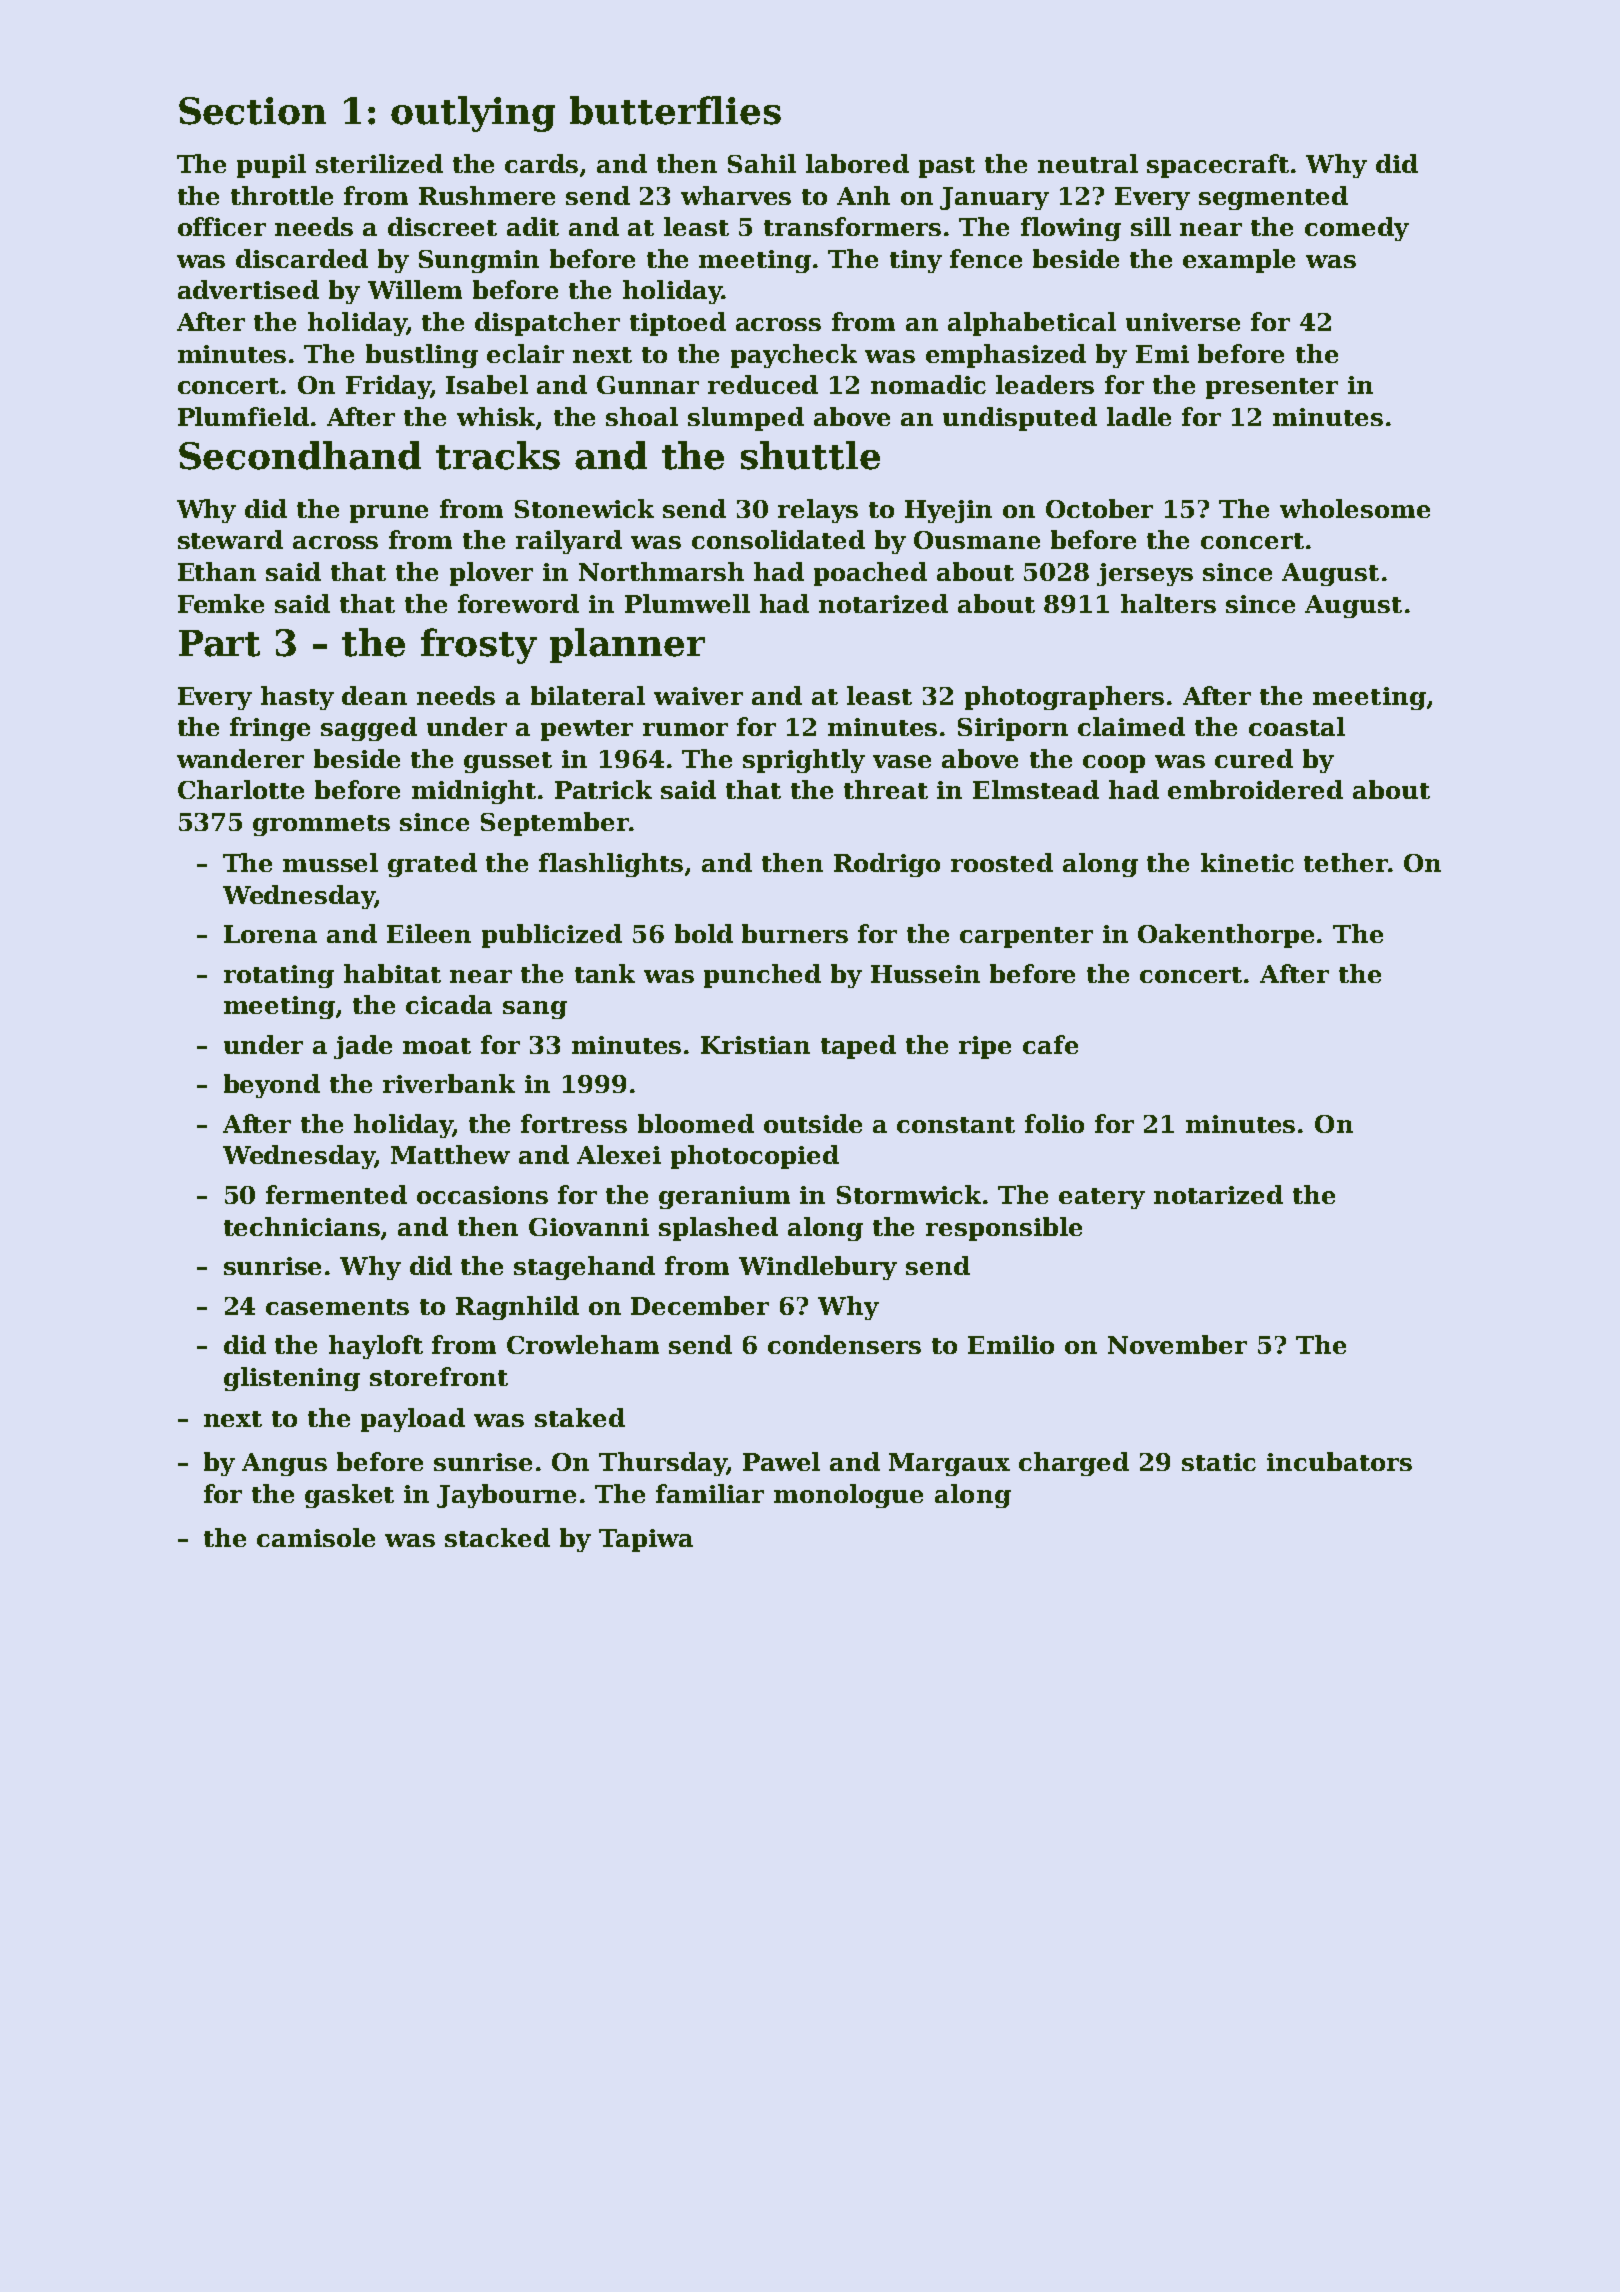  What do you see at coordinates (1339, 1461) in the screenshot?
I see `incubators` at bounding box center [1339, 1461].
